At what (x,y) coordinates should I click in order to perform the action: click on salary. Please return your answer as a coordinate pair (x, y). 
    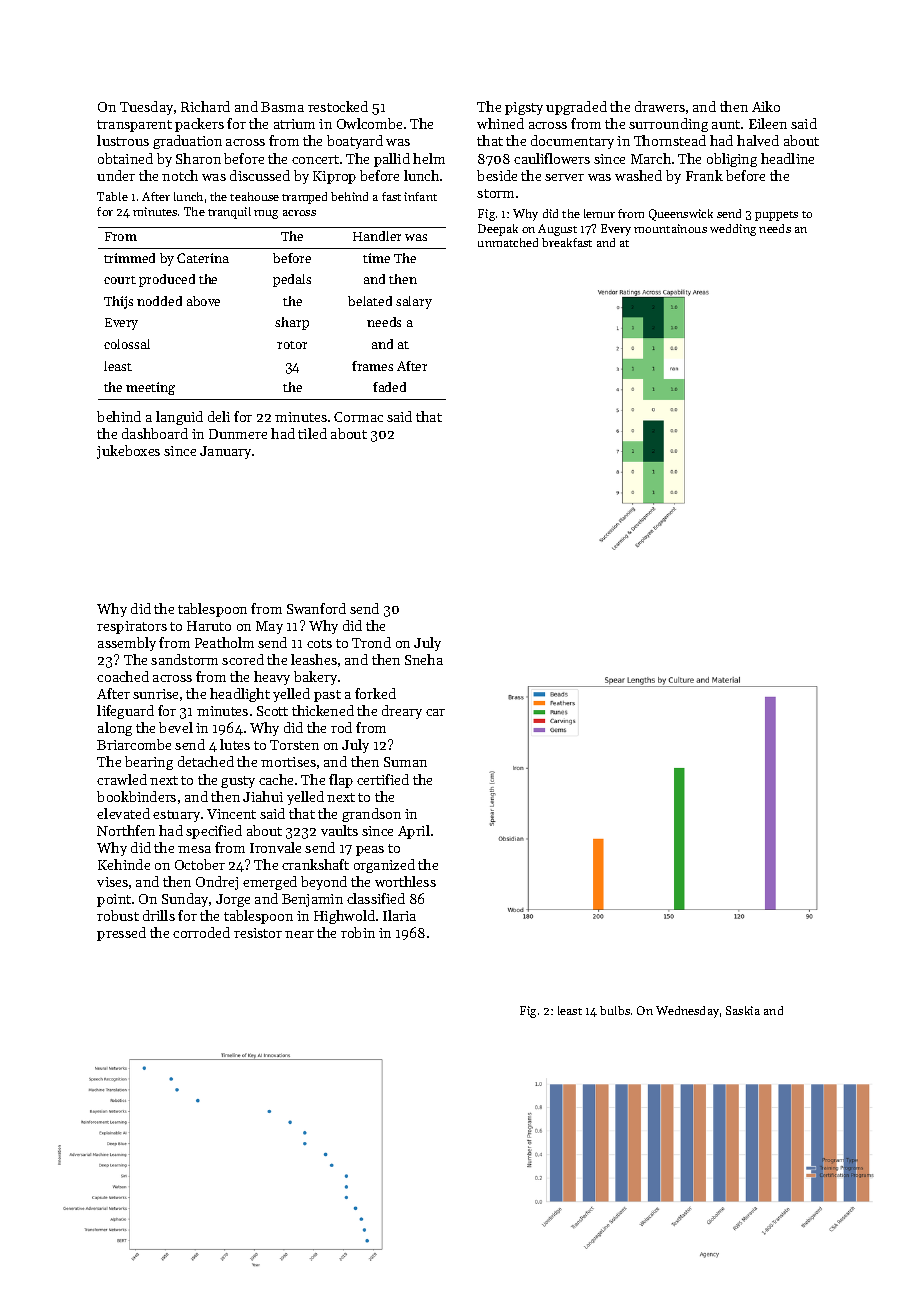
    Looking at the image, I should click on (414, 302).
